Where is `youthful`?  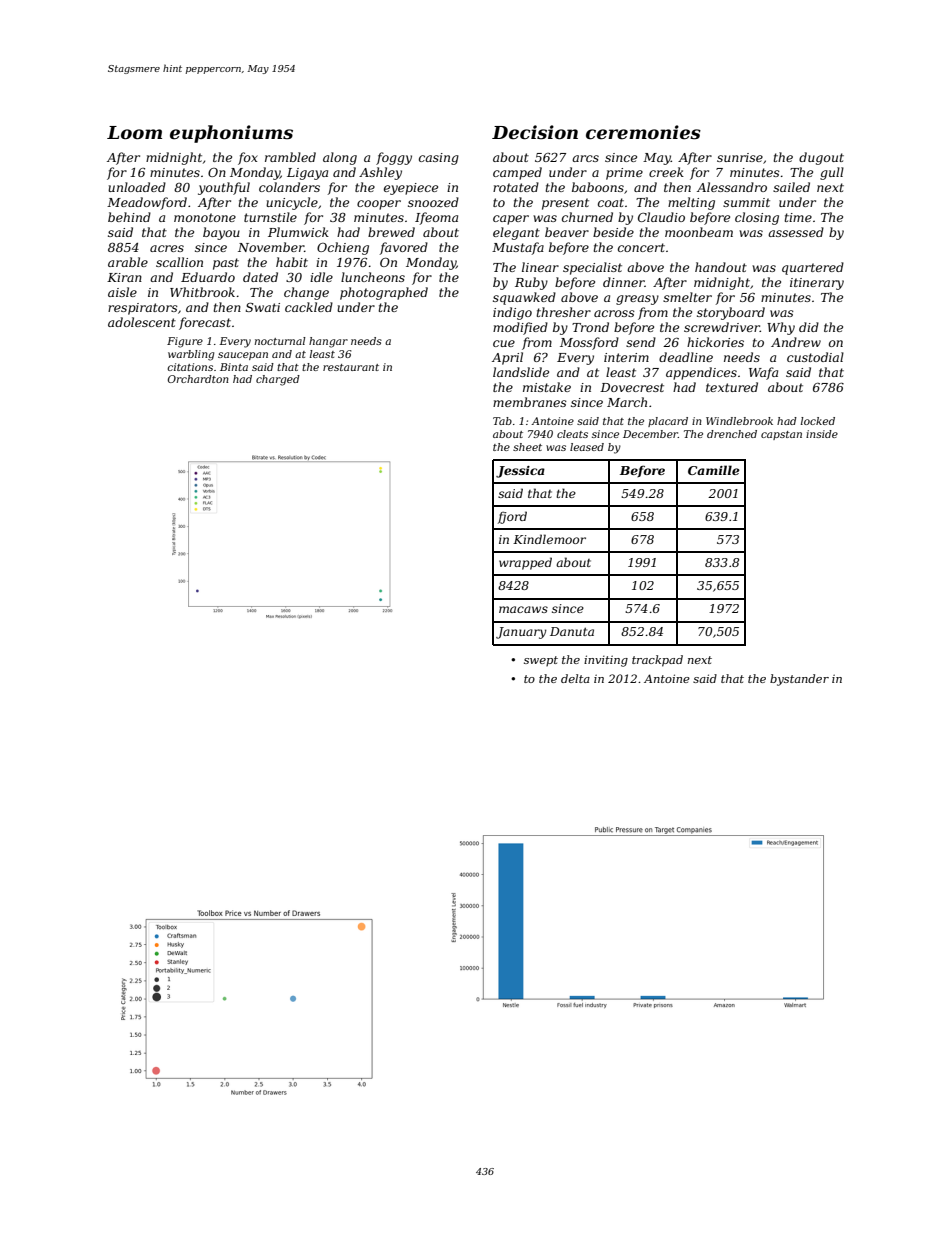 youthful is located at coordinates (224, 188).
